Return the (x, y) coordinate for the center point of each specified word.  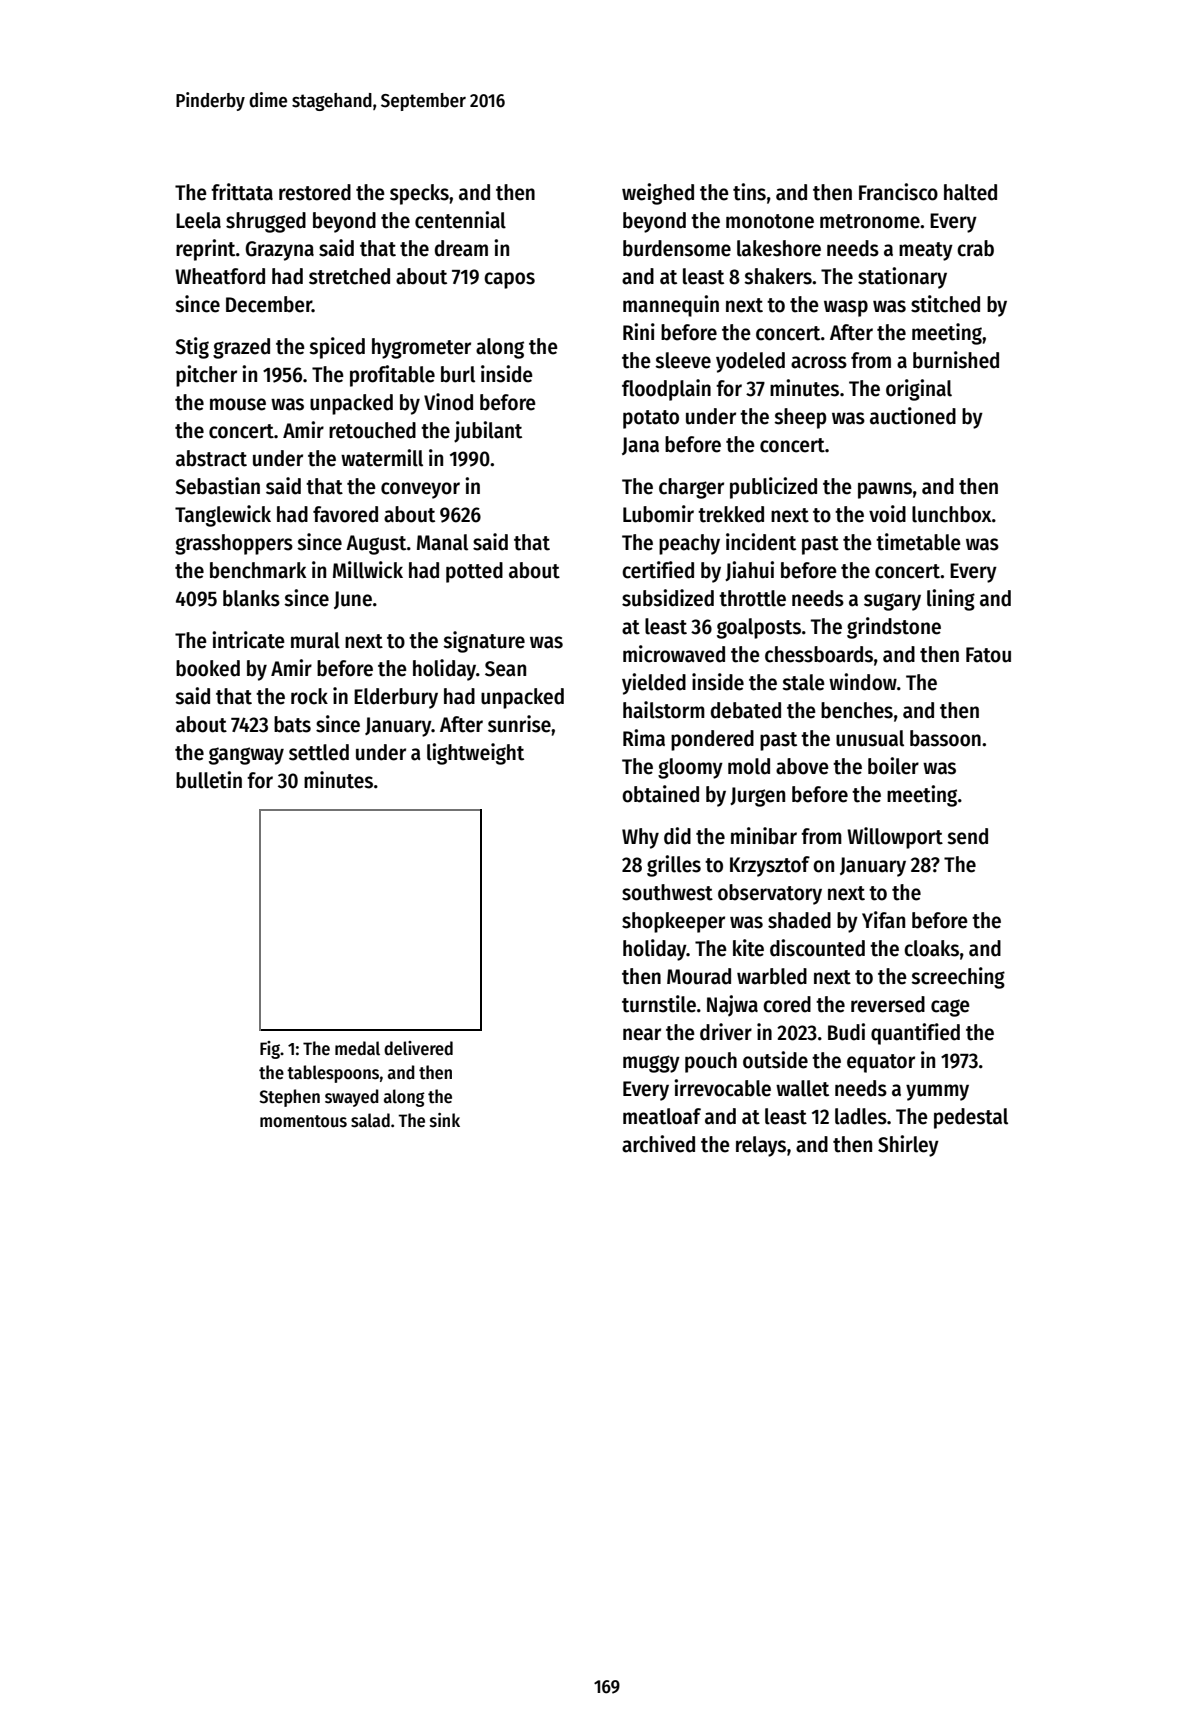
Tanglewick (223, 516)
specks (419, 194)
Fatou (988, 655)
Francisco (898, 192)
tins (749, 192)
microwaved (674, 654)
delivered (418, 1048)
